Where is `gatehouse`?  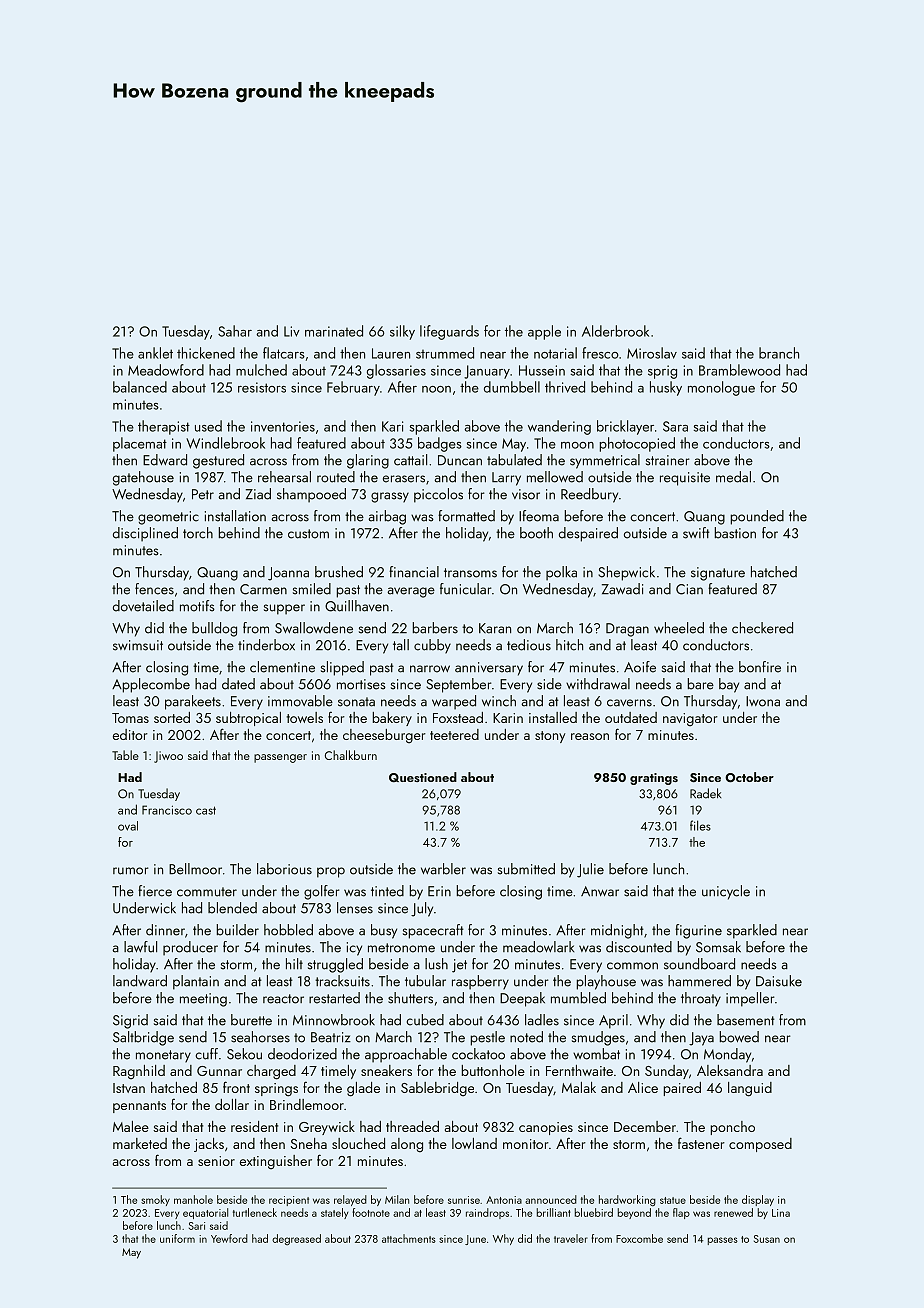 gatehouse is located at coordinates (143, 478).
